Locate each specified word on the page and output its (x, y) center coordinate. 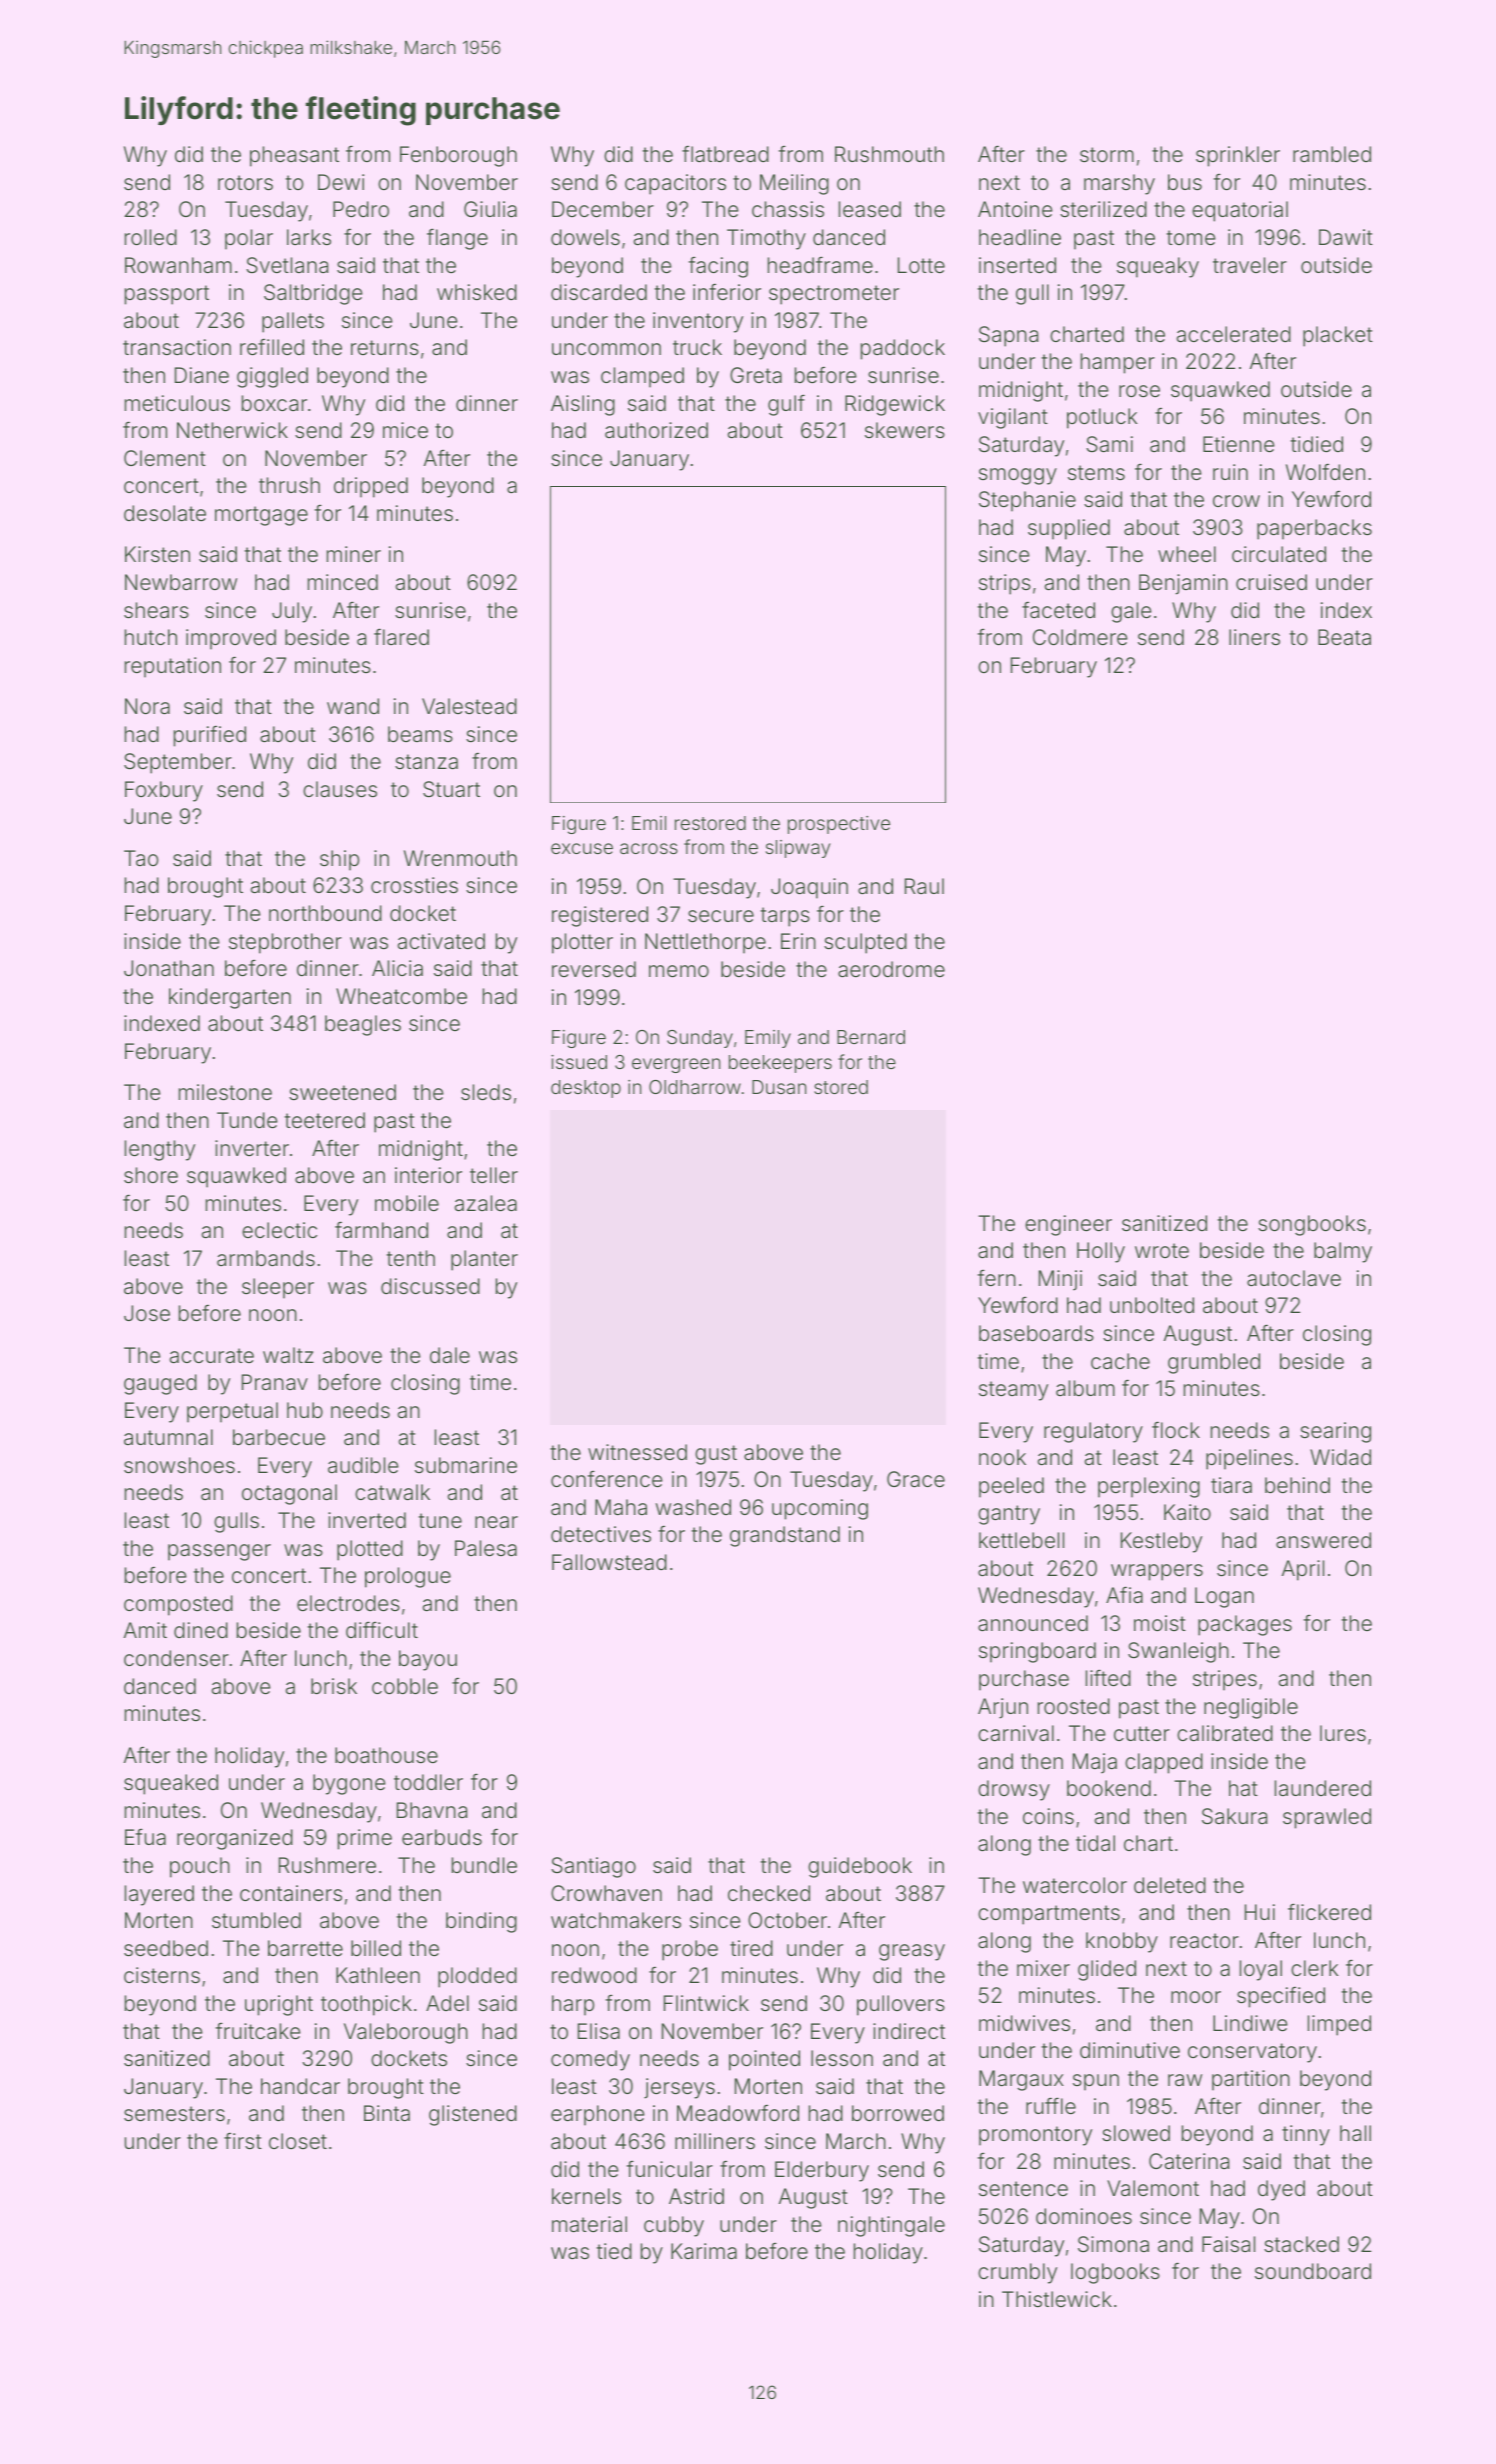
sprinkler (1238, 156)
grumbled (1214, 1363)
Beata (1344, 637)
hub (305, 1410)
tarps (785, 917)
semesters (174, 2113)
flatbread (725, 153)
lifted (1108, 1677)
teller (494, 1175)
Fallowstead (609, 1562)
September (178, 763)
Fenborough (458, 156)
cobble (405, 1686)
